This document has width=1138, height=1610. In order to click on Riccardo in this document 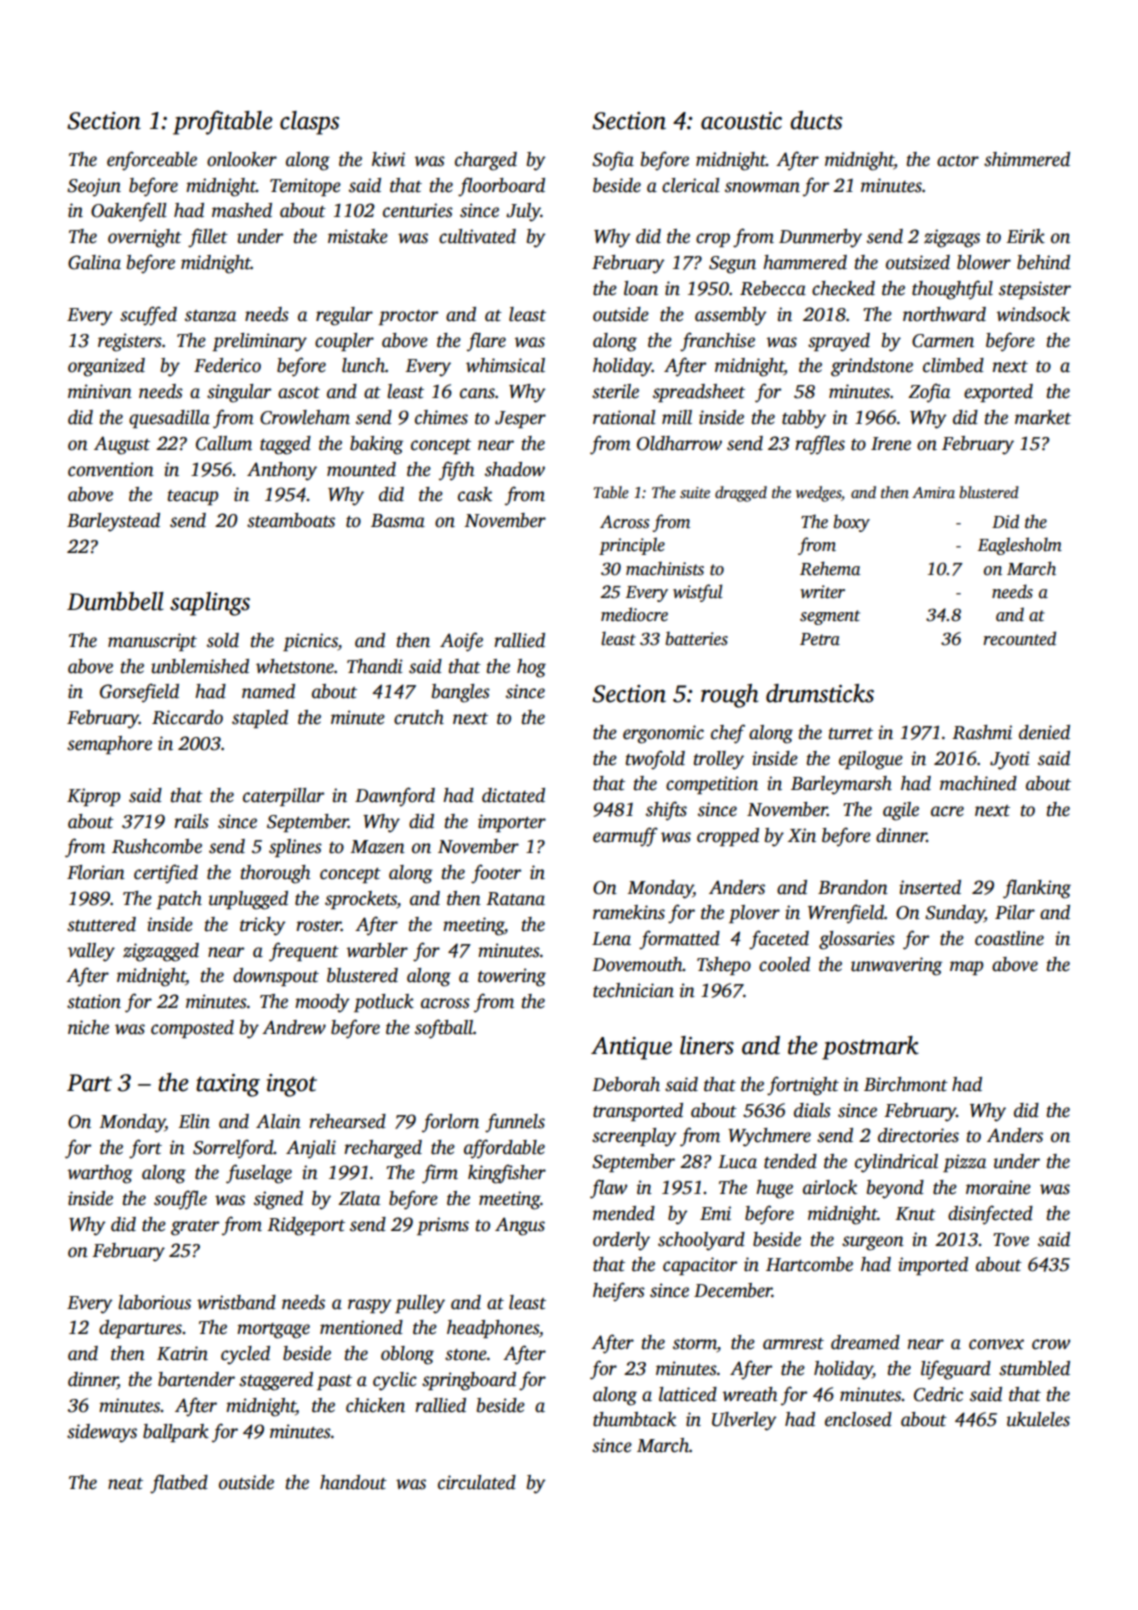, I will do `click(187, 717)`.
